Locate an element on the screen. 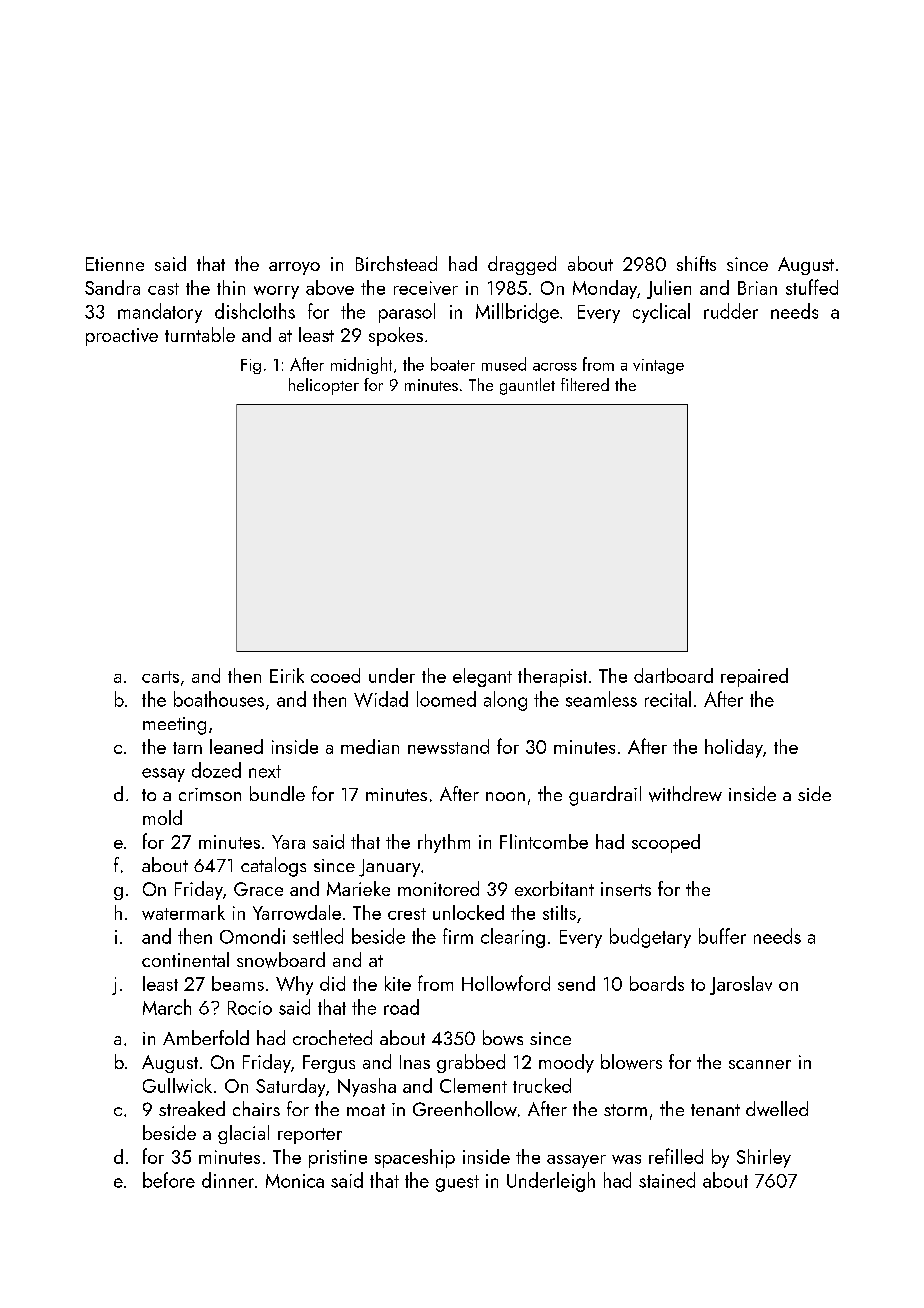 This screenshot has width=924, height=1308. shifts is located at coordinates (696, 263).
